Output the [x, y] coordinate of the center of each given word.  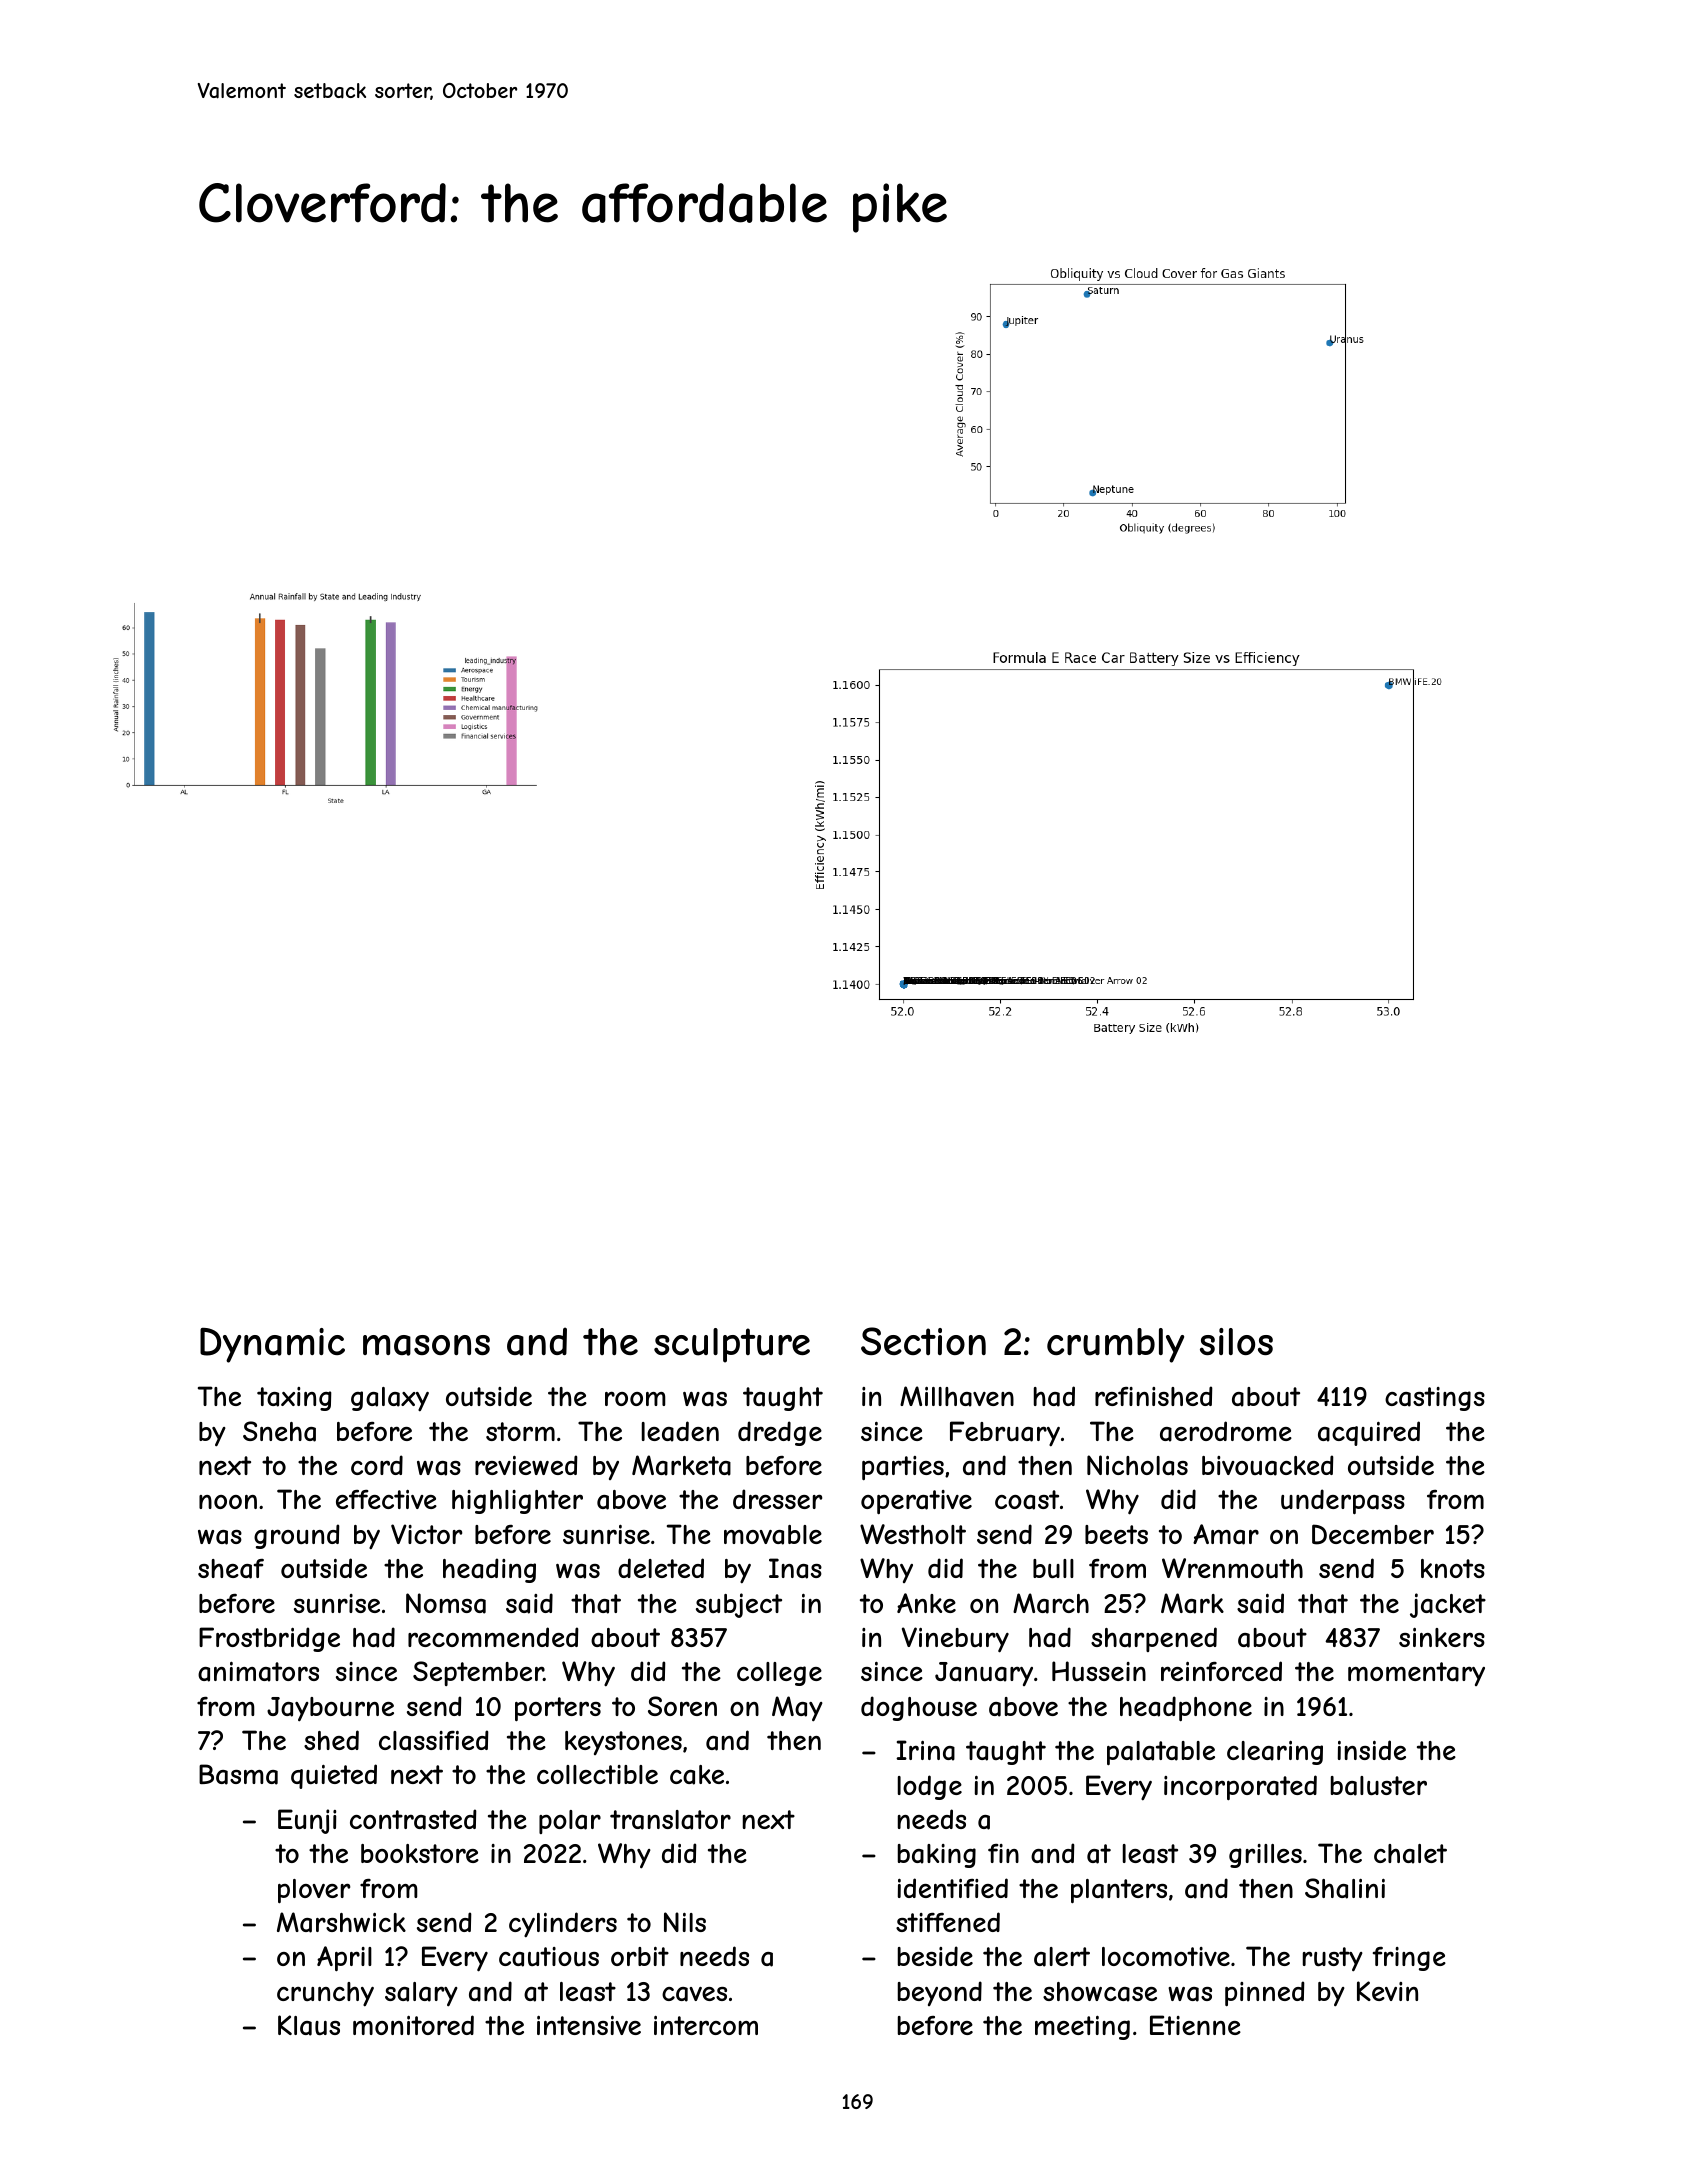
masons [426, 1345]
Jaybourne [330, 1709]
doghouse [919, 1708]
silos [1236, 1341]
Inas [795, 1568]
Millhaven [957, 1396]
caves [694, 1994]
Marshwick [341, 1922]
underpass [1343, 1501]
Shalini [1345, 1888]
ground [297, 1536]
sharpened [1154, 1639]
